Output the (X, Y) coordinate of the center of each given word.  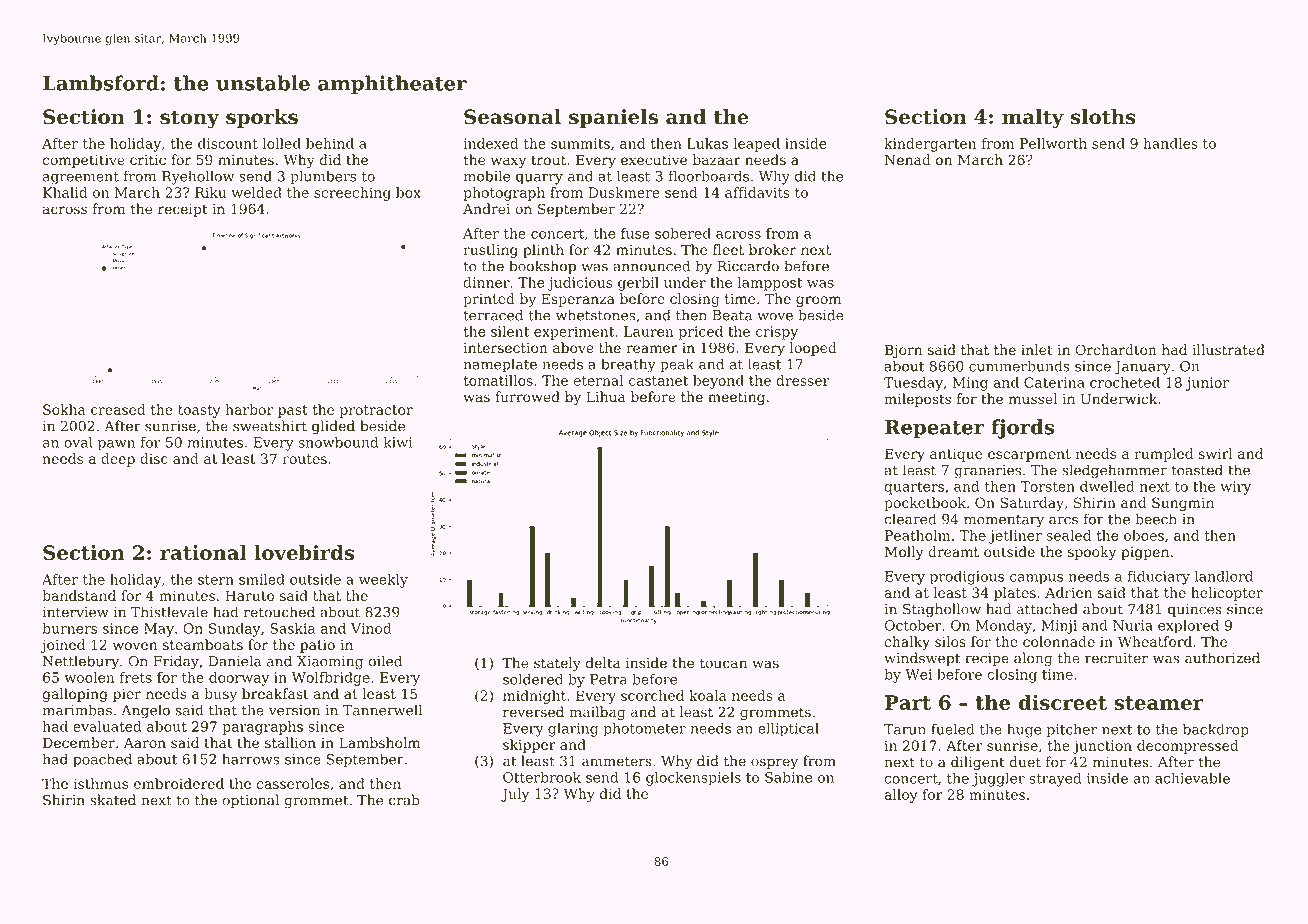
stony (189, 119)
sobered (683, 233)
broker (772, 249)
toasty (199, 411)
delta (603, 663)
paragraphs (263, 728)
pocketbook (925, 504)
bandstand (79, 595)
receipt (183, 210)
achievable (1192, 778)
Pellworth (1053, 143)
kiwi (398, 442)
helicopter (1227, 594)
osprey (774, 764)
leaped (756, 145)
